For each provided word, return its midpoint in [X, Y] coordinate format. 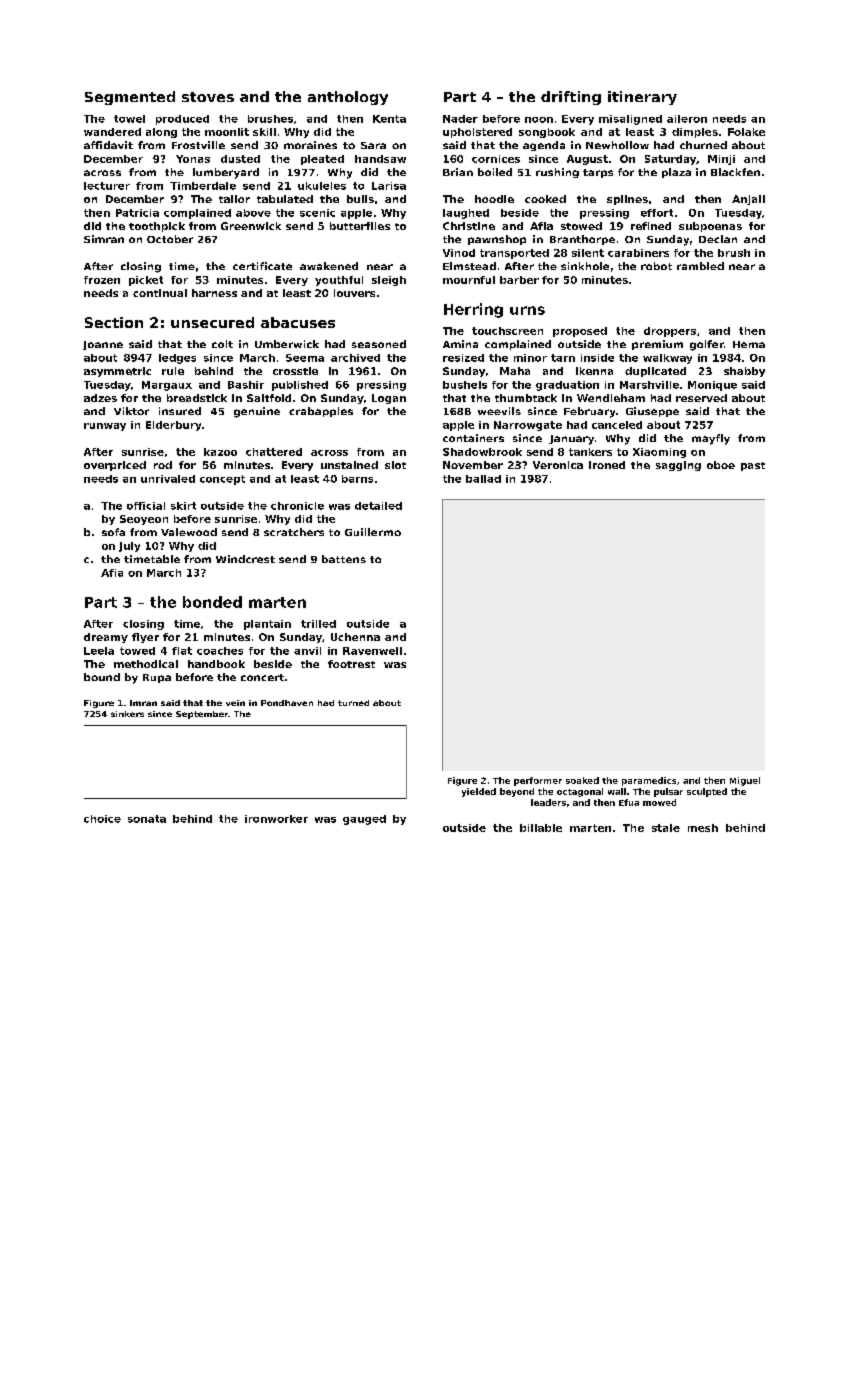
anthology [348, 98]
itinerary [642, 98]
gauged [364, 820]
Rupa [157, 678]
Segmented [130, 98]
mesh [703, 828]
